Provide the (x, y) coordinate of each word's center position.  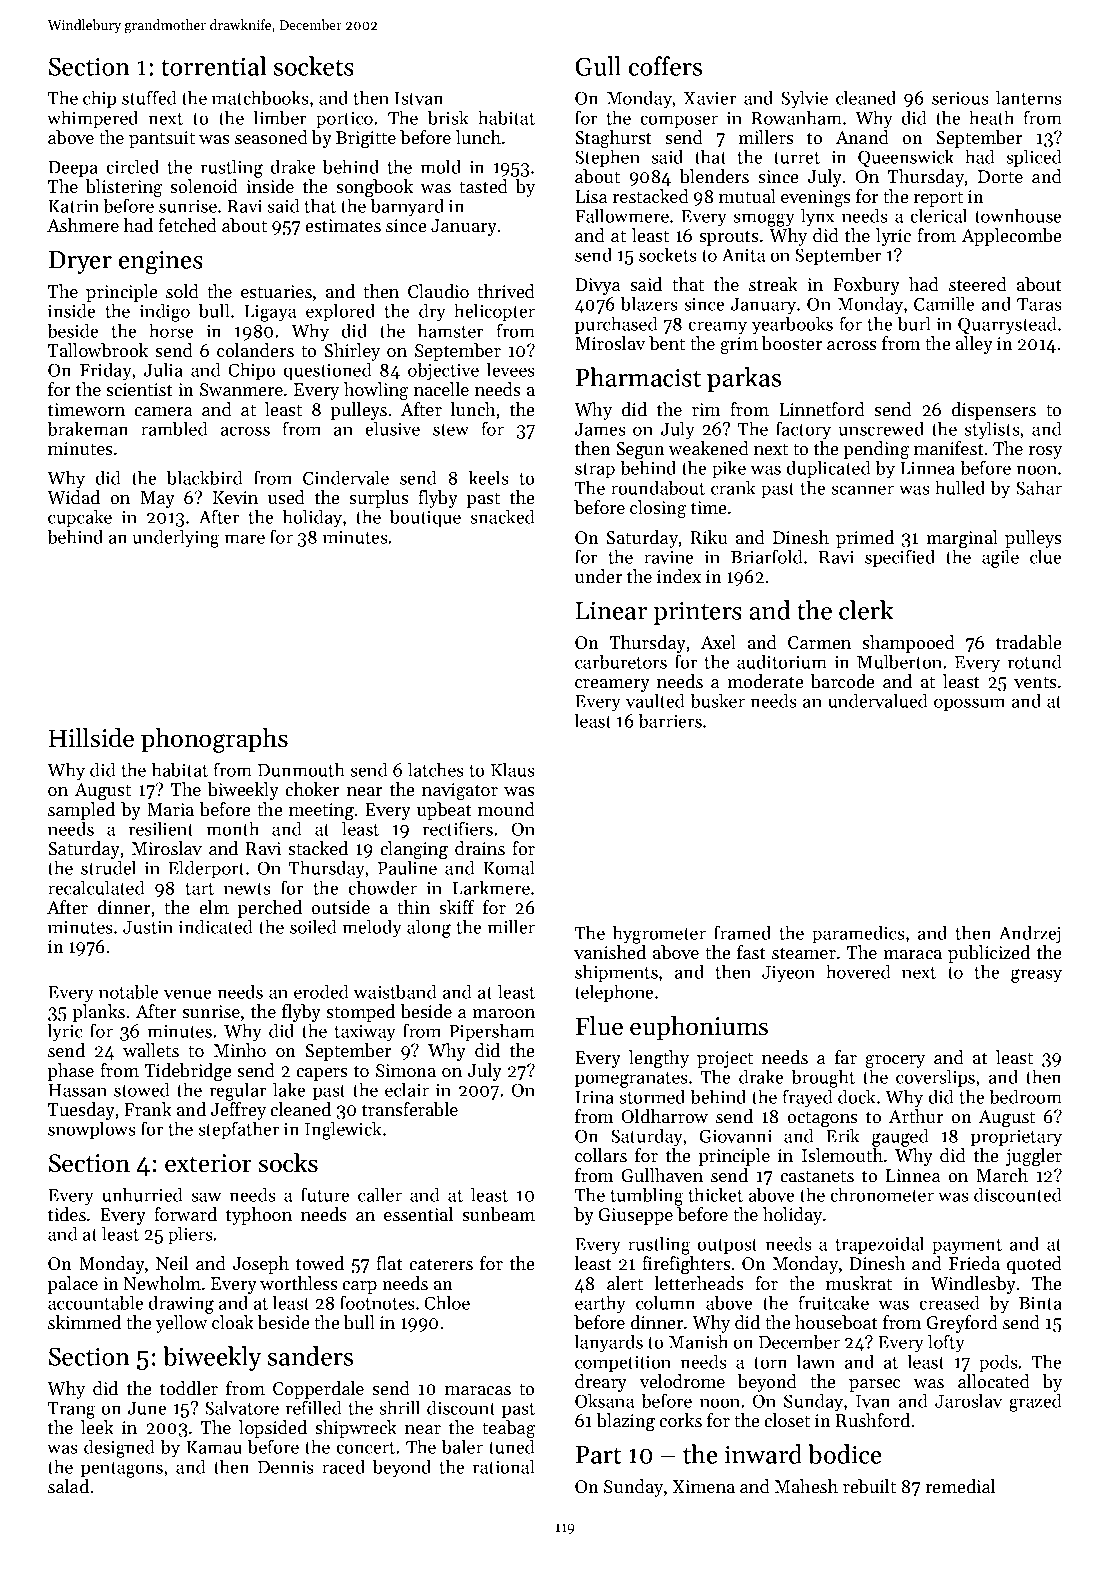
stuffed (149, 97)
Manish (698, 1341)
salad (68, 1486)
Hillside (91, 738)
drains (480, 848)
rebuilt (869, 1486)
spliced (1034, 158)
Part (599, 1455)
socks (288, 1163)
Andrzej (1029, 934)
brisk (448, 117)
